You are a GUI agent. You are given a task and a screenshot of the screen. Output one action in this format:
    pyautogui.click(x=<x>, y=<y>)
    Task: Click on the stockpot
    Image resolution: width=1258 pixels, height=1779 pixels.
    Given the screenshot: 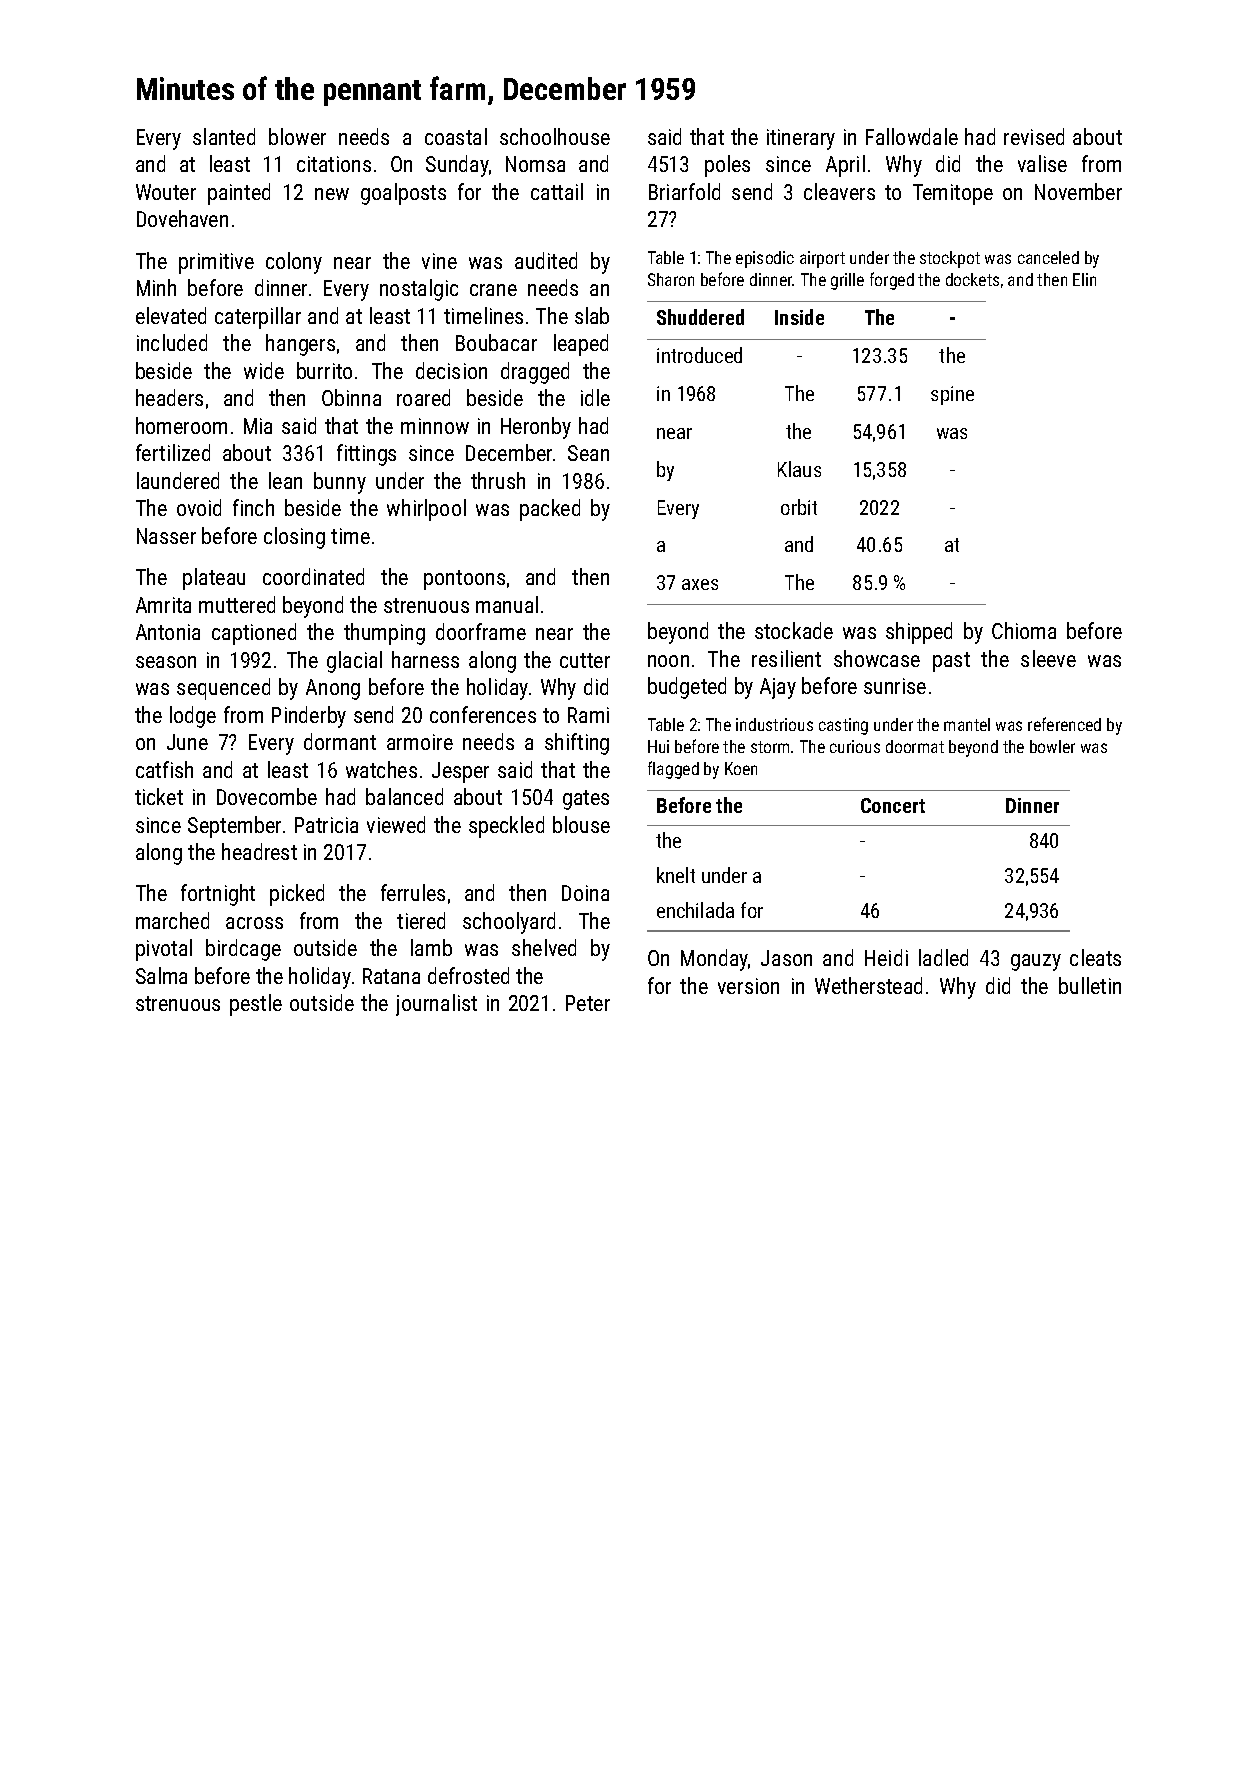 What is the action you would take?
    pyautogui.click(x=950, y=259)
